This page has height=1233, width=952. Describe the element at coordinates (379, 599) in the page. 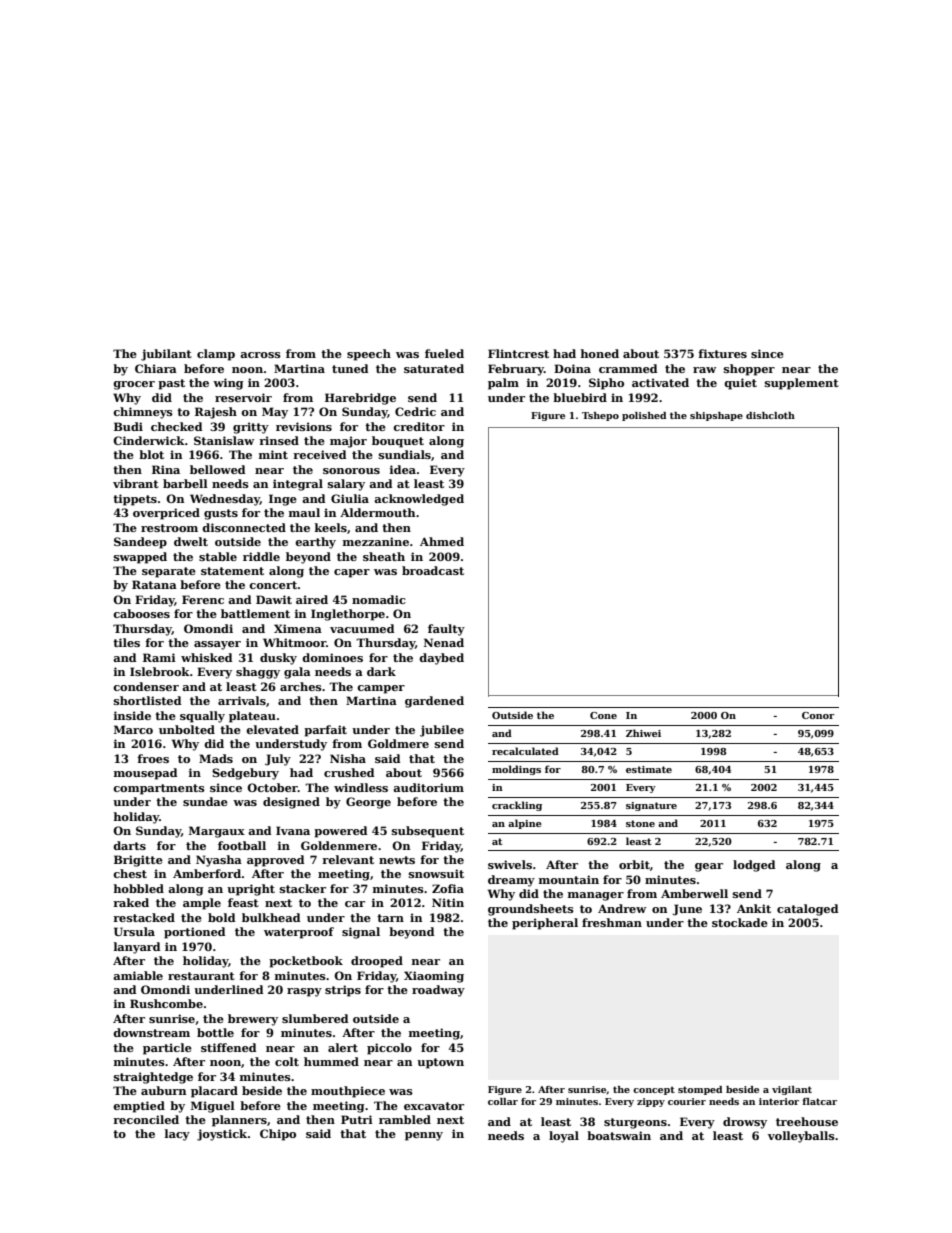

I see `nomadic` at that location.
